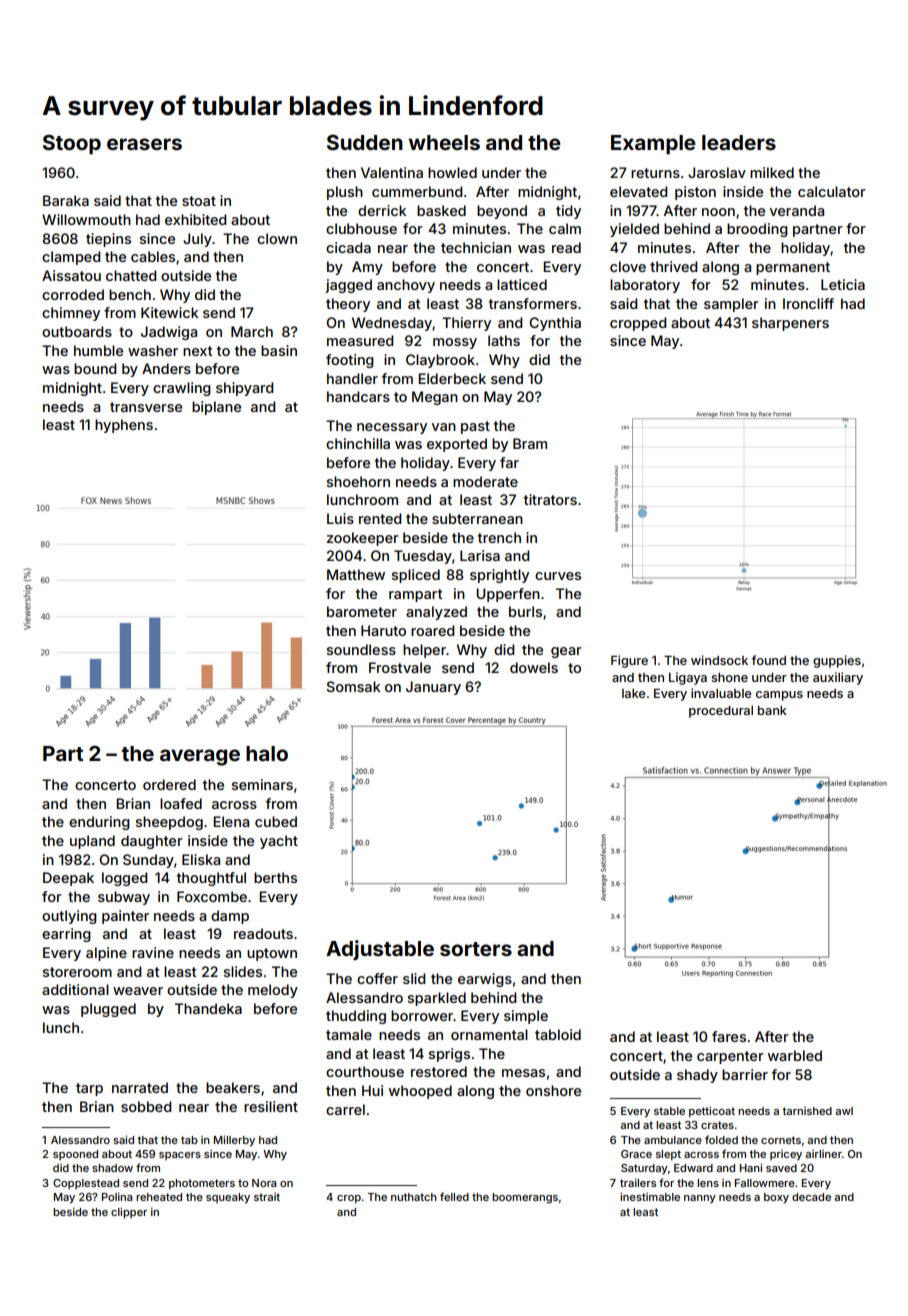 The image size is (908, 1316). I want to click on Matthew, so click(356, 574).
